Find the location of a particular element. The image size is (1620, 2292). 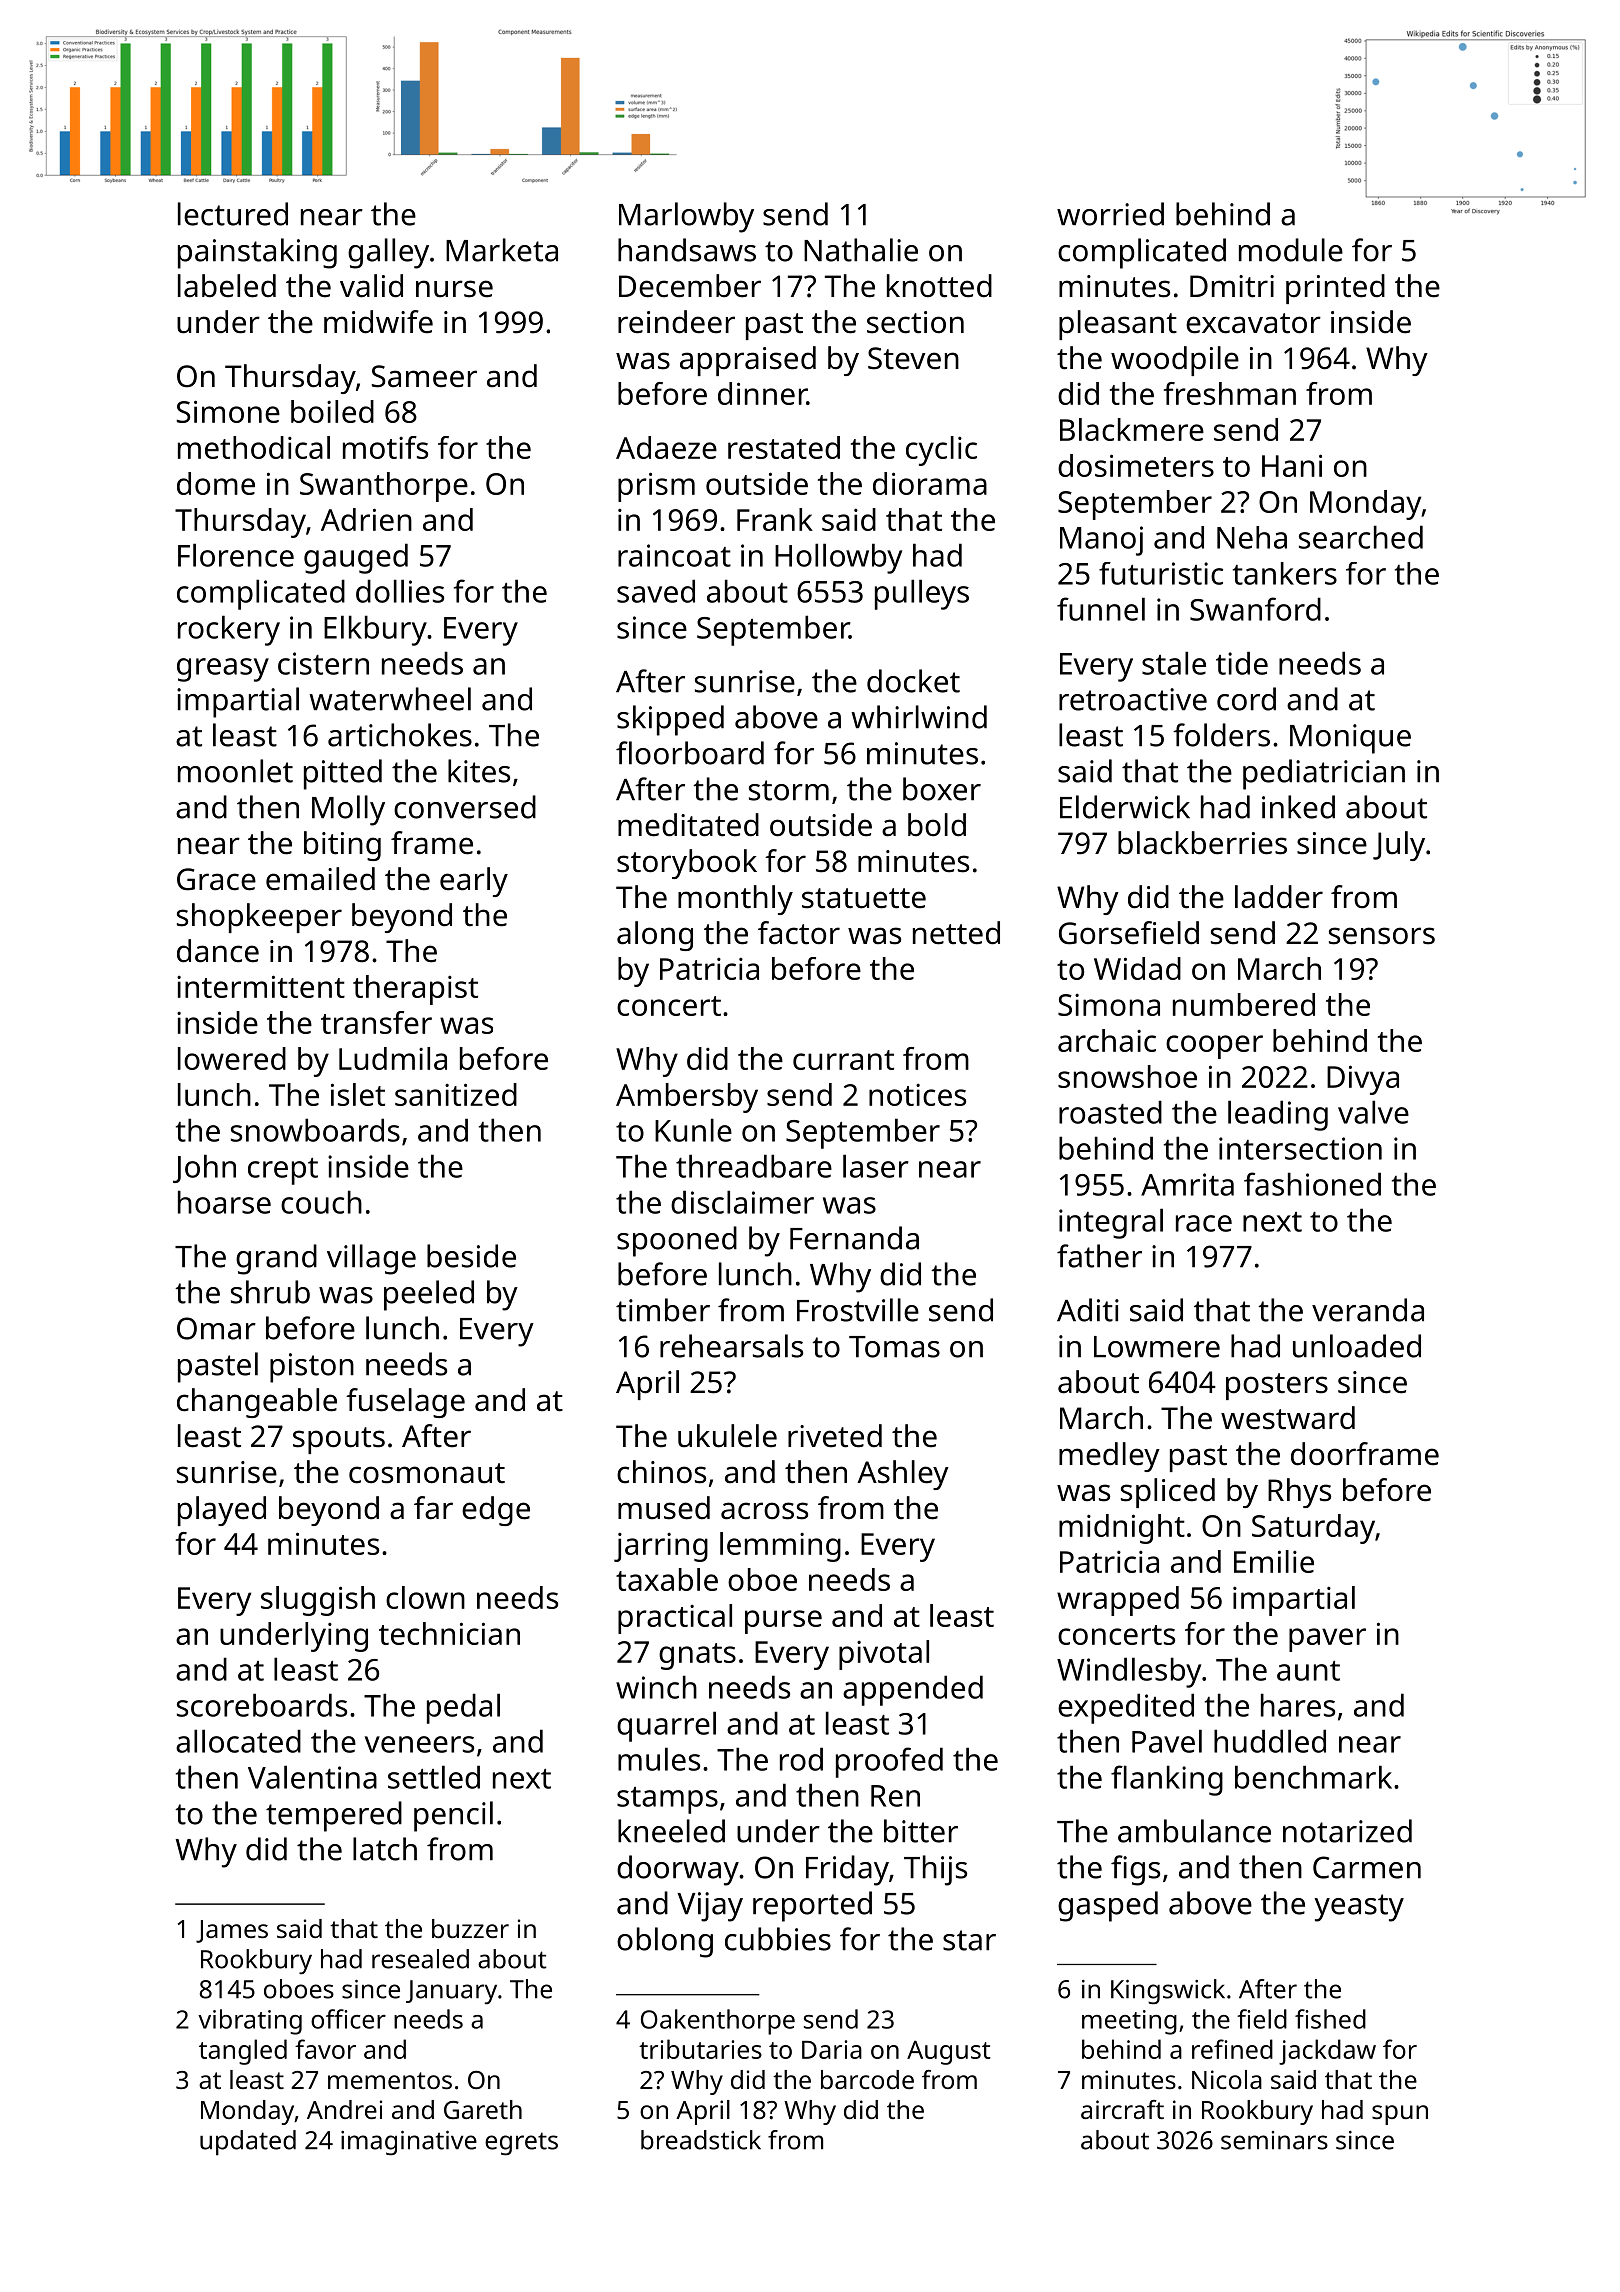

updated is located at coordinates (248, 2143).
